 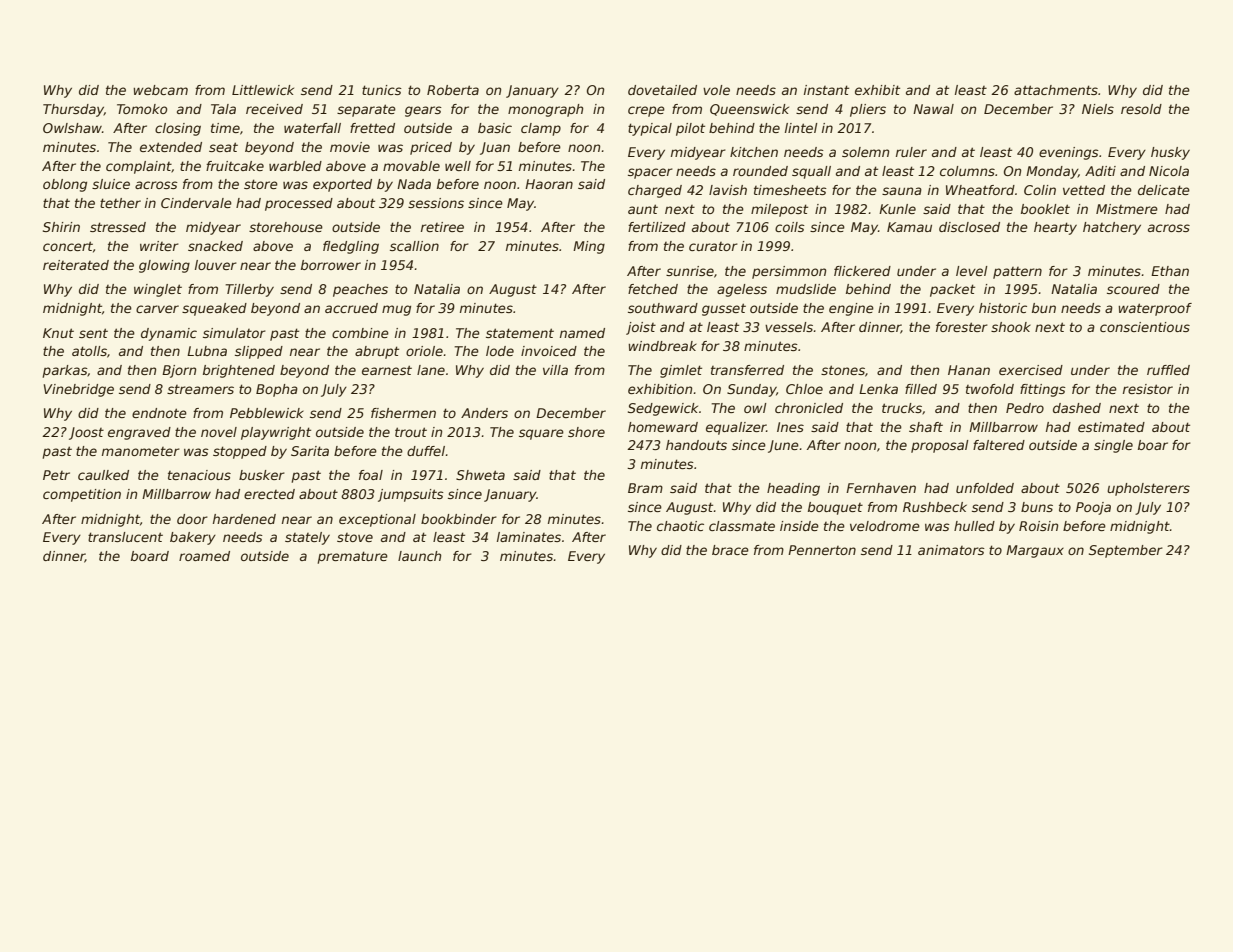 I want to click on premature, so click(x=353, y=557).
